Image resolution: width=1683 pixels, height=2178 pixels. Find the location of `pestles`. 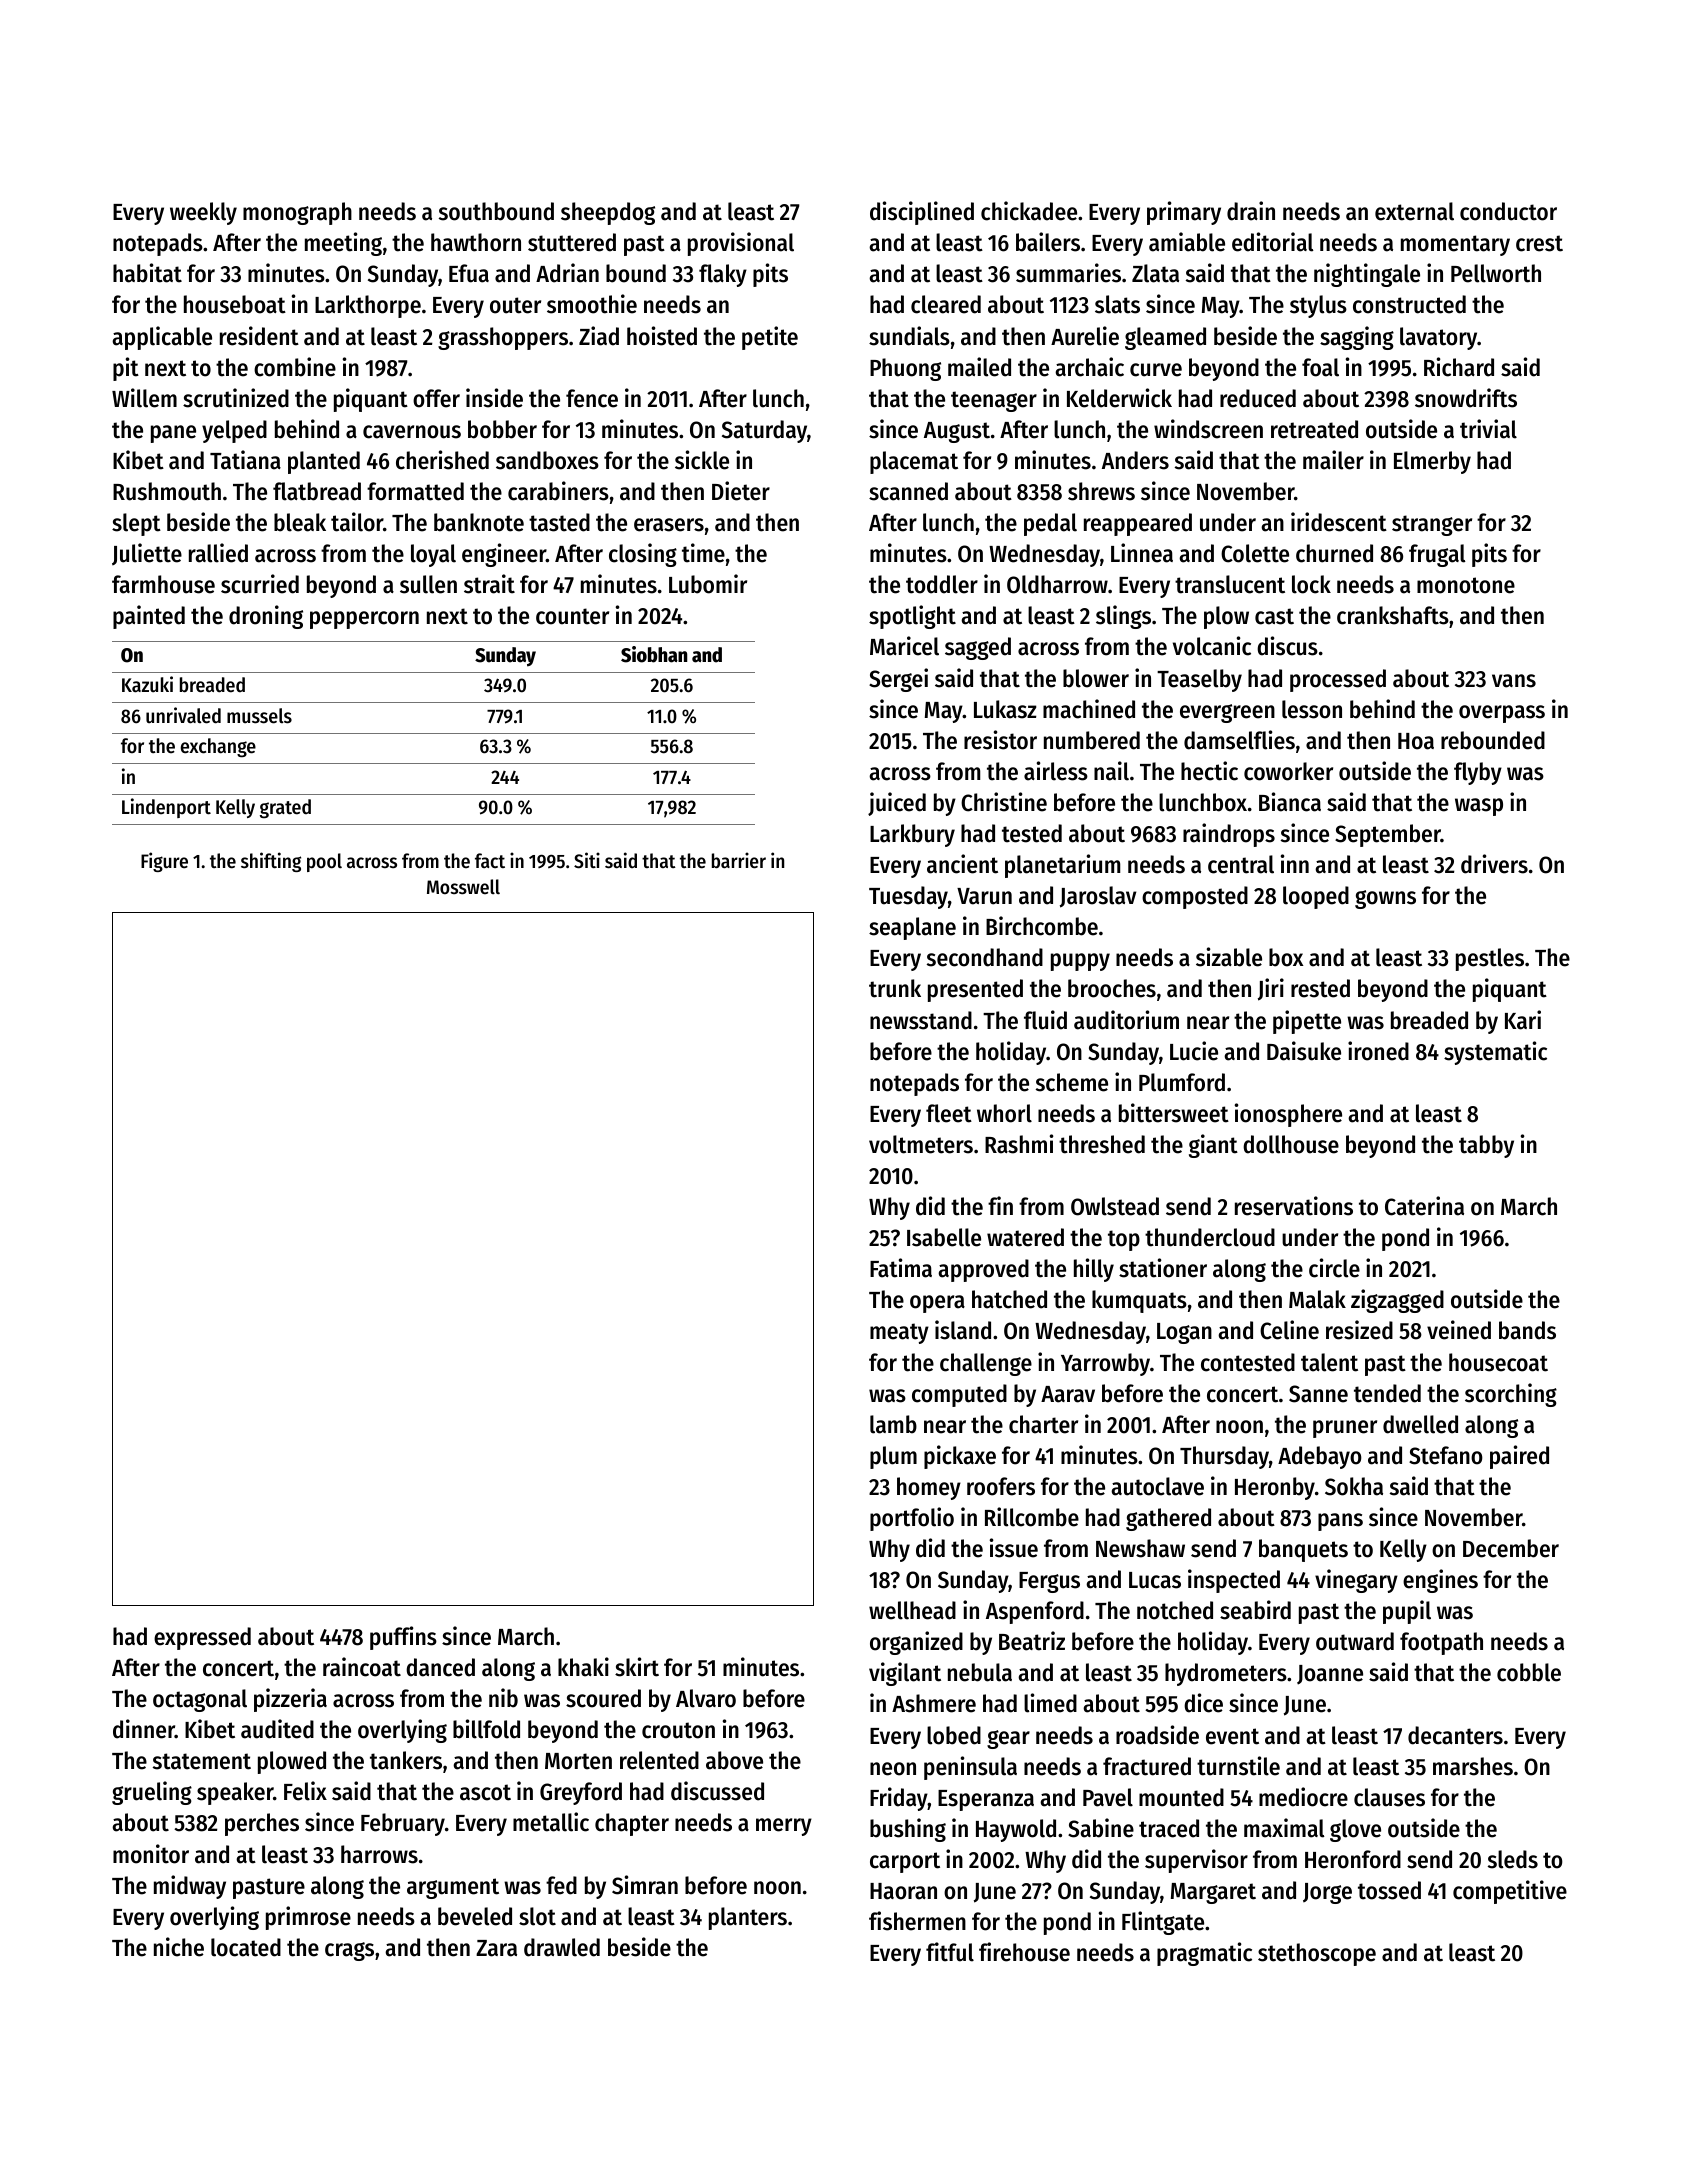

pestles is located at coordinates (1490, 959).
